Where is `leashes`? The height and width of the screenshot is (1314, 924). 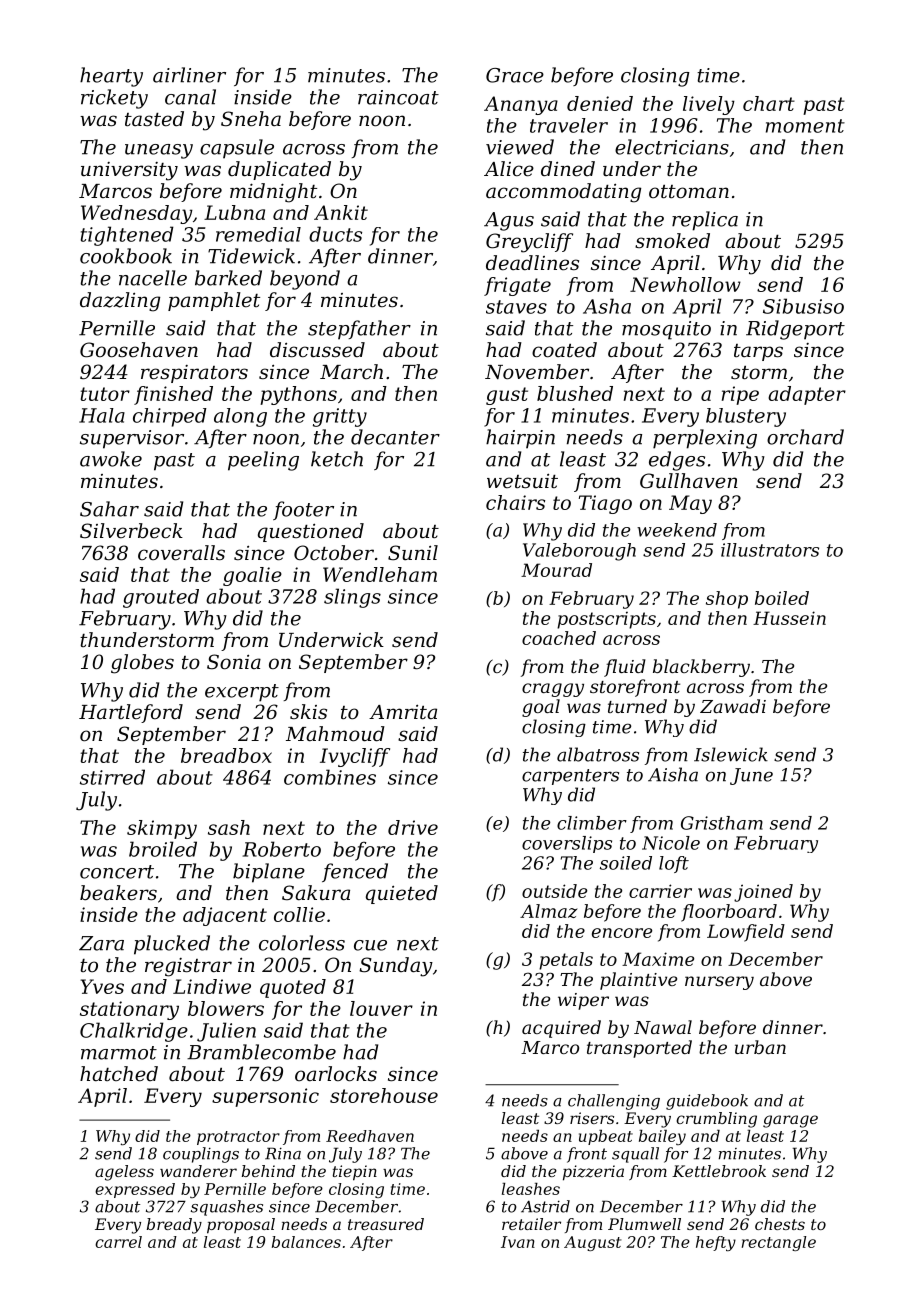
leashes is located at coordinates (531, 1189).
